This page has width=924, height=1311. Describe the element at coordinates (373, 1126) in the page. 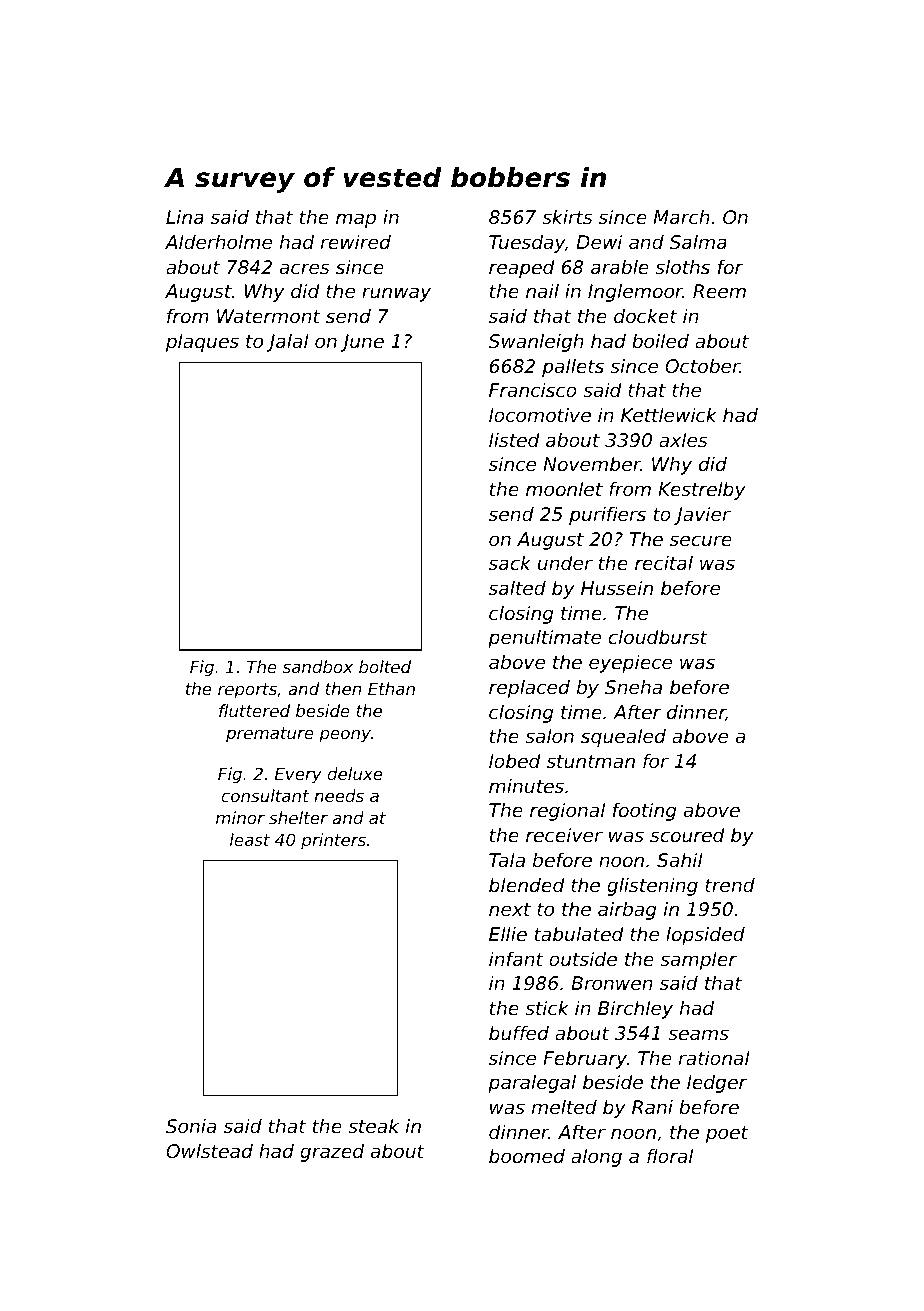

I see `steak` at that location.
